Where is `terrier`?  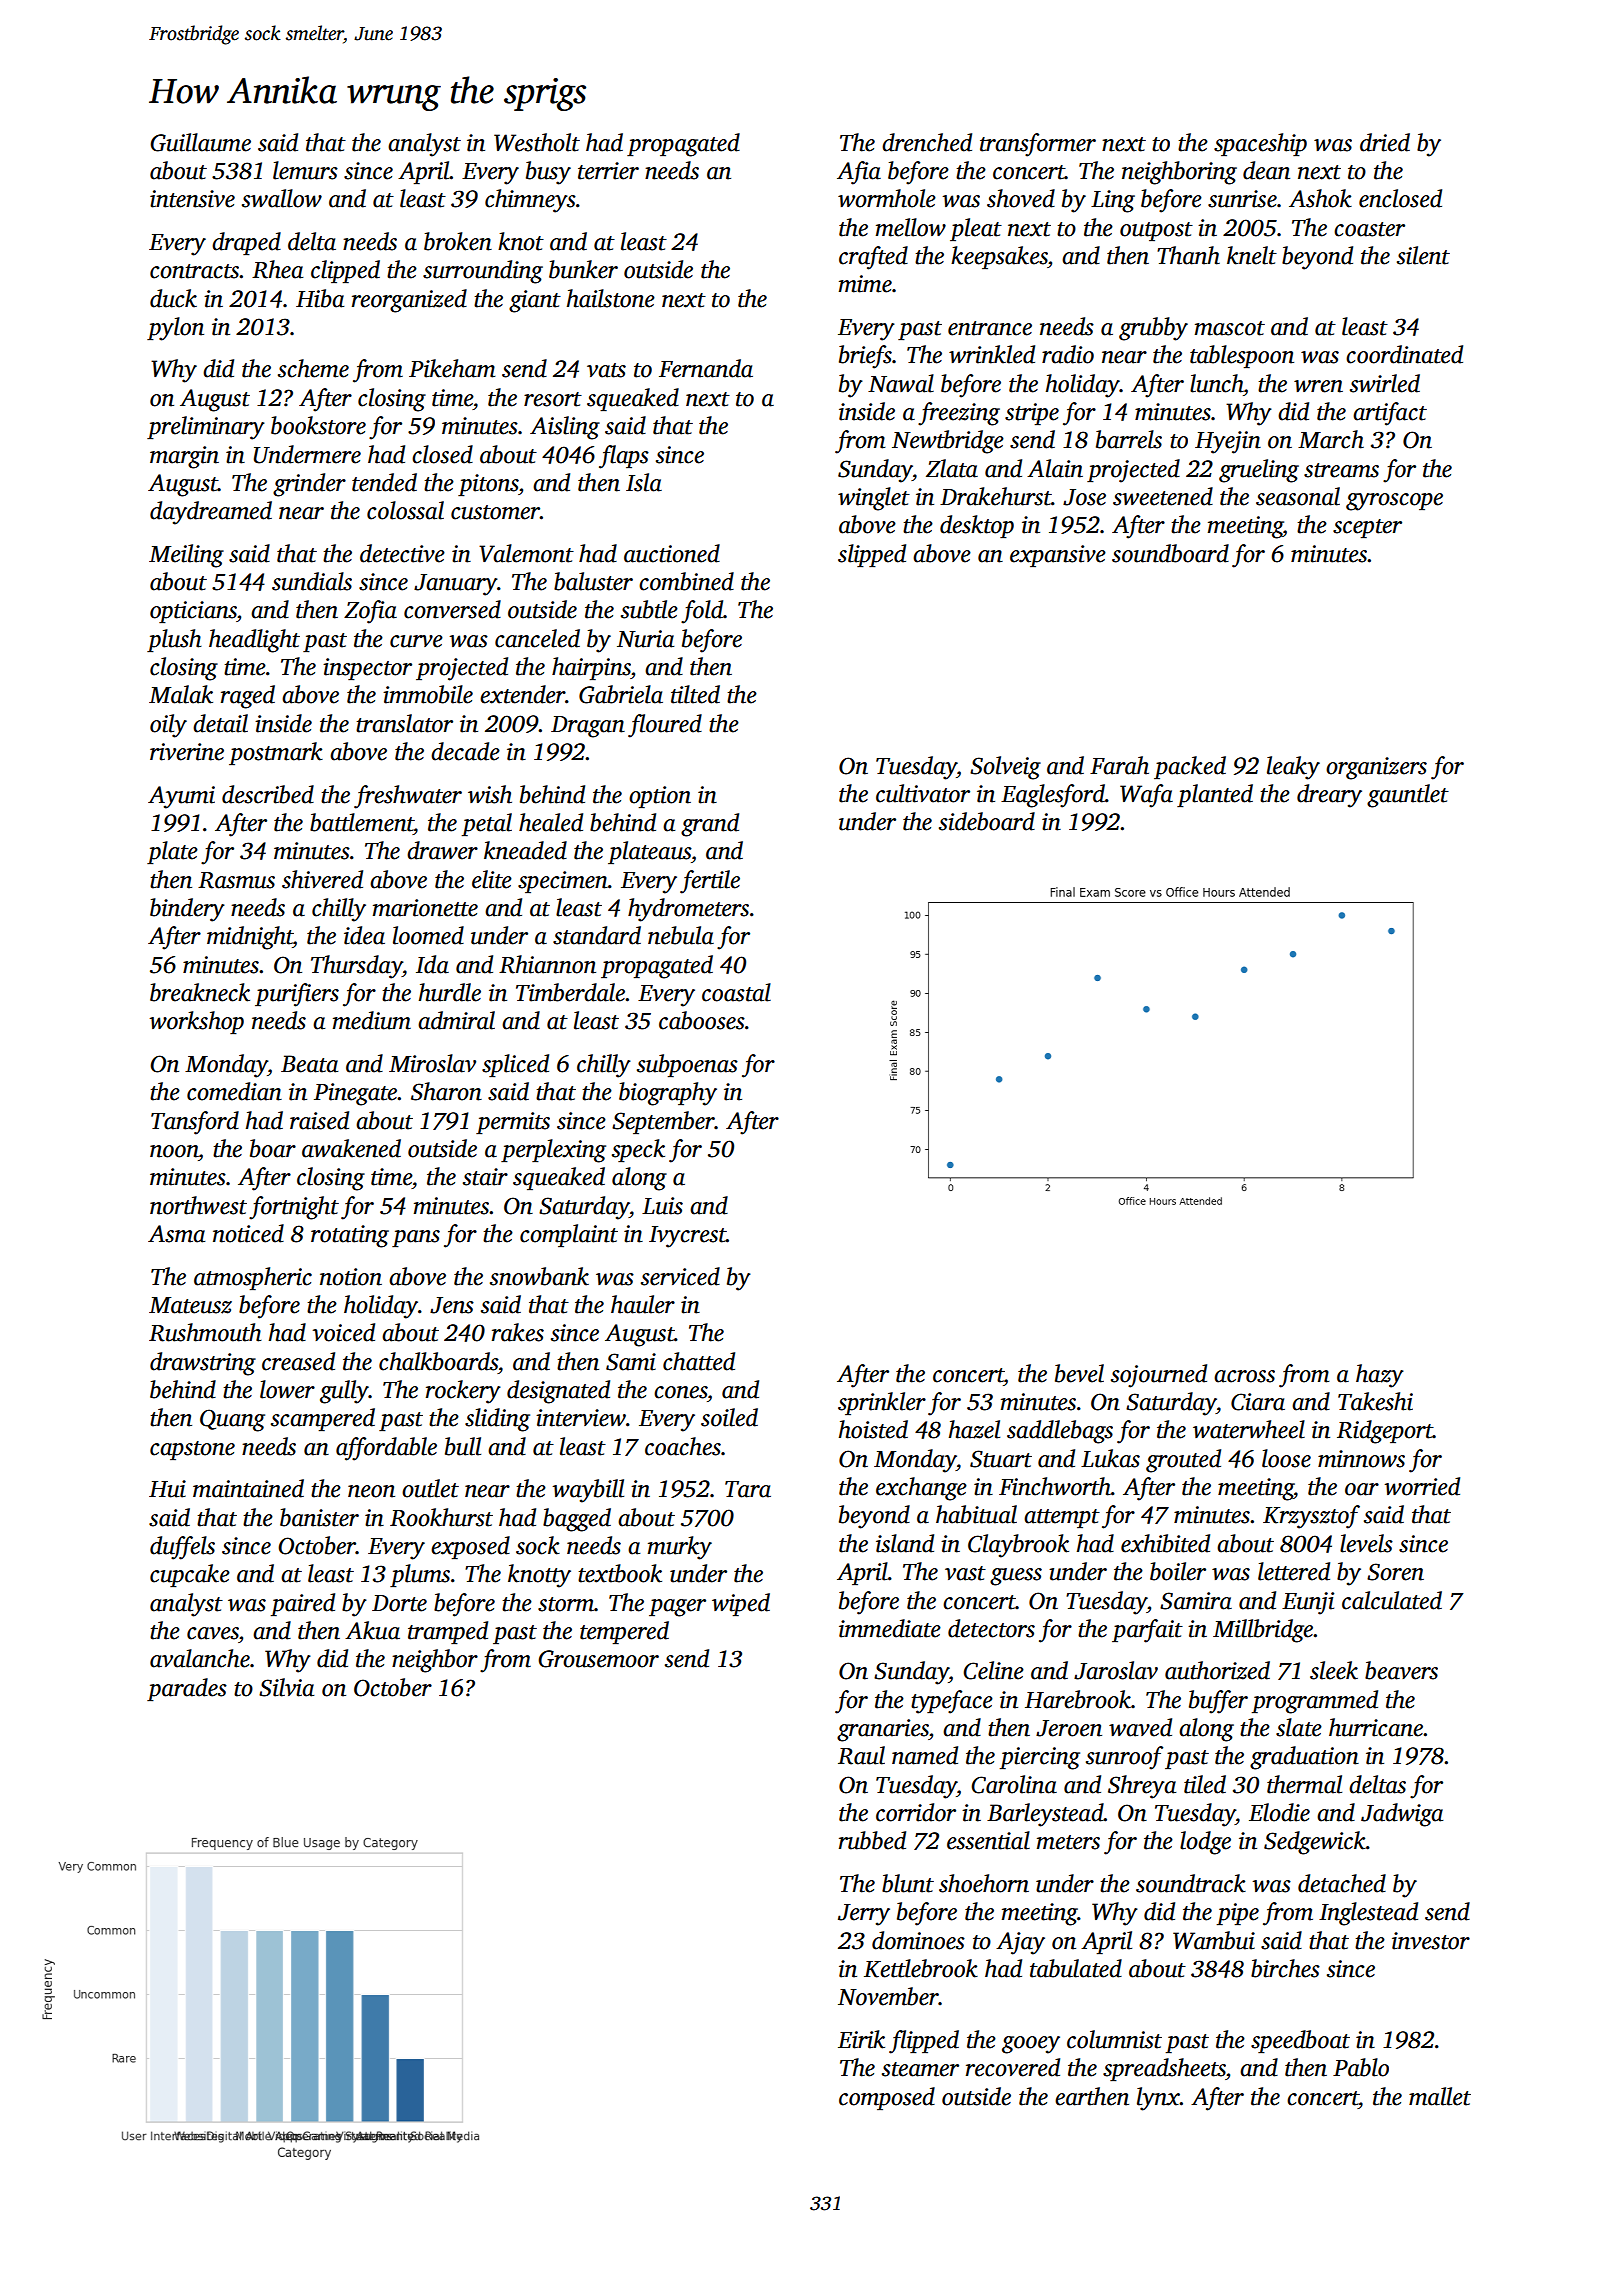
terrier is located at coordinates (608, 171).
